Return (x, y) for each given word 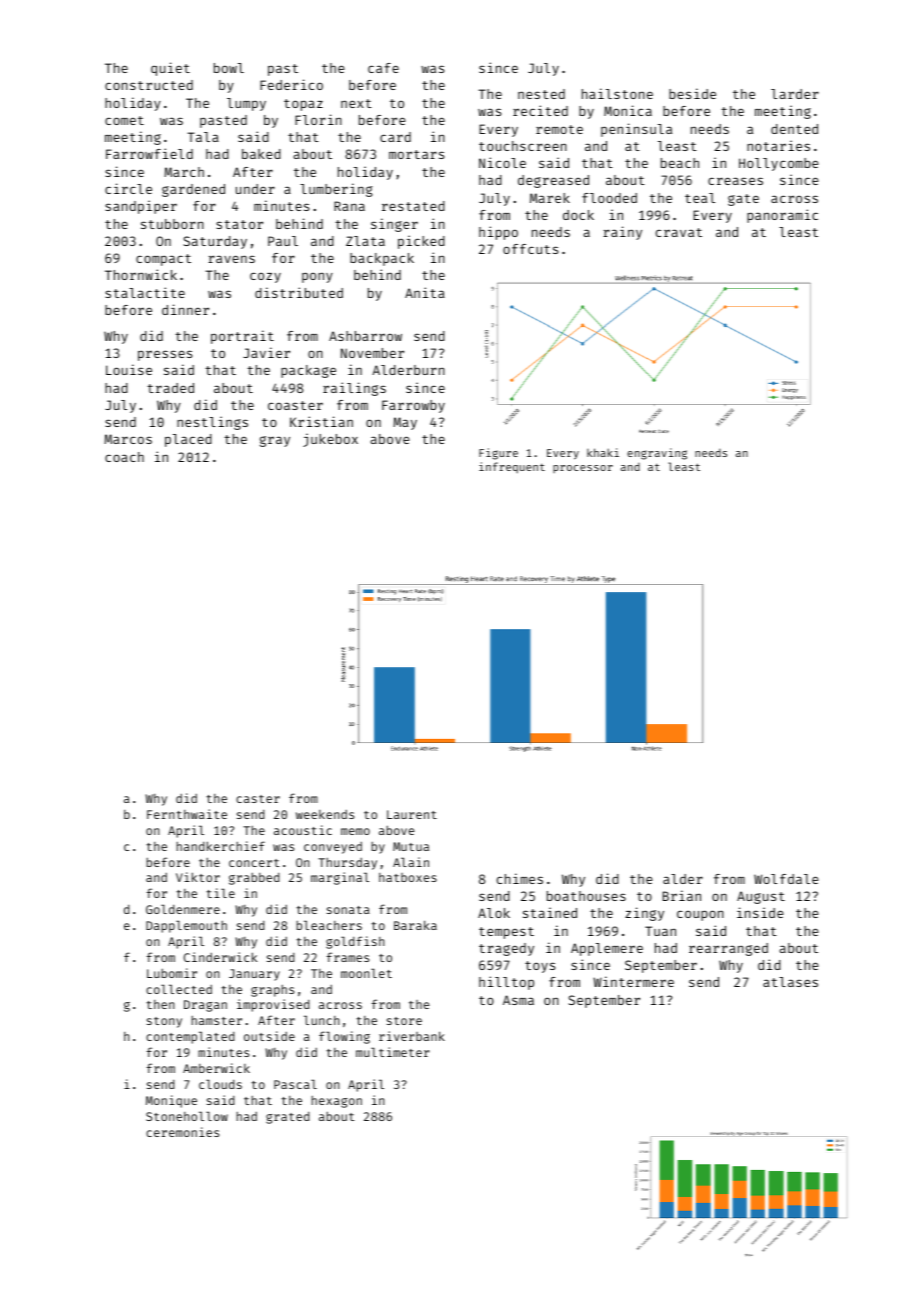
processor (583, 469)
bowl (229, 68)
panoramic (782, 216)
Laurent (412, 814)
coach (124, 457)
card (395, 137)
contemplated (190, 1037)
